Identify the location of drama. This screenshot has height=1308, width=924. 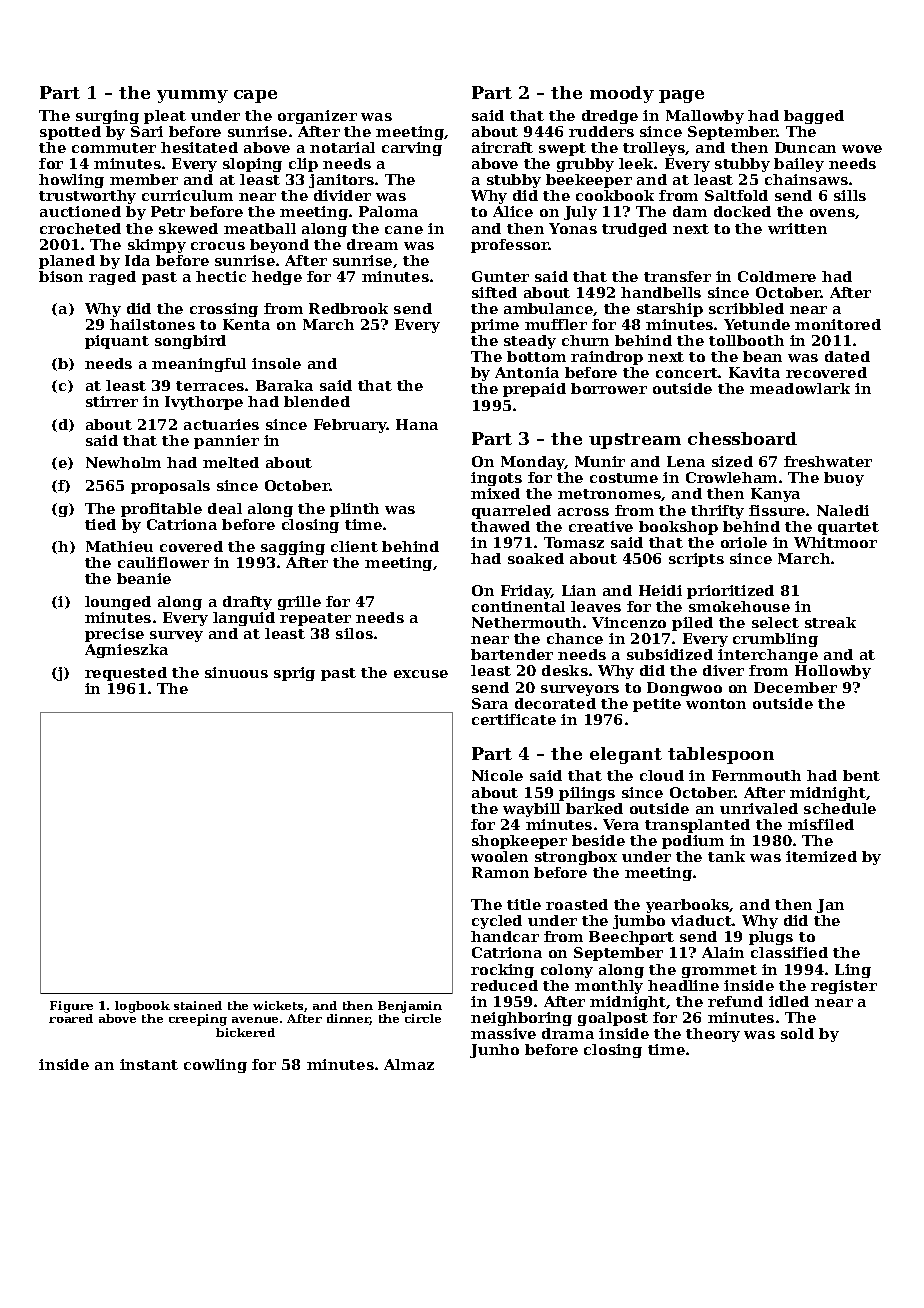
(568, 1033).
